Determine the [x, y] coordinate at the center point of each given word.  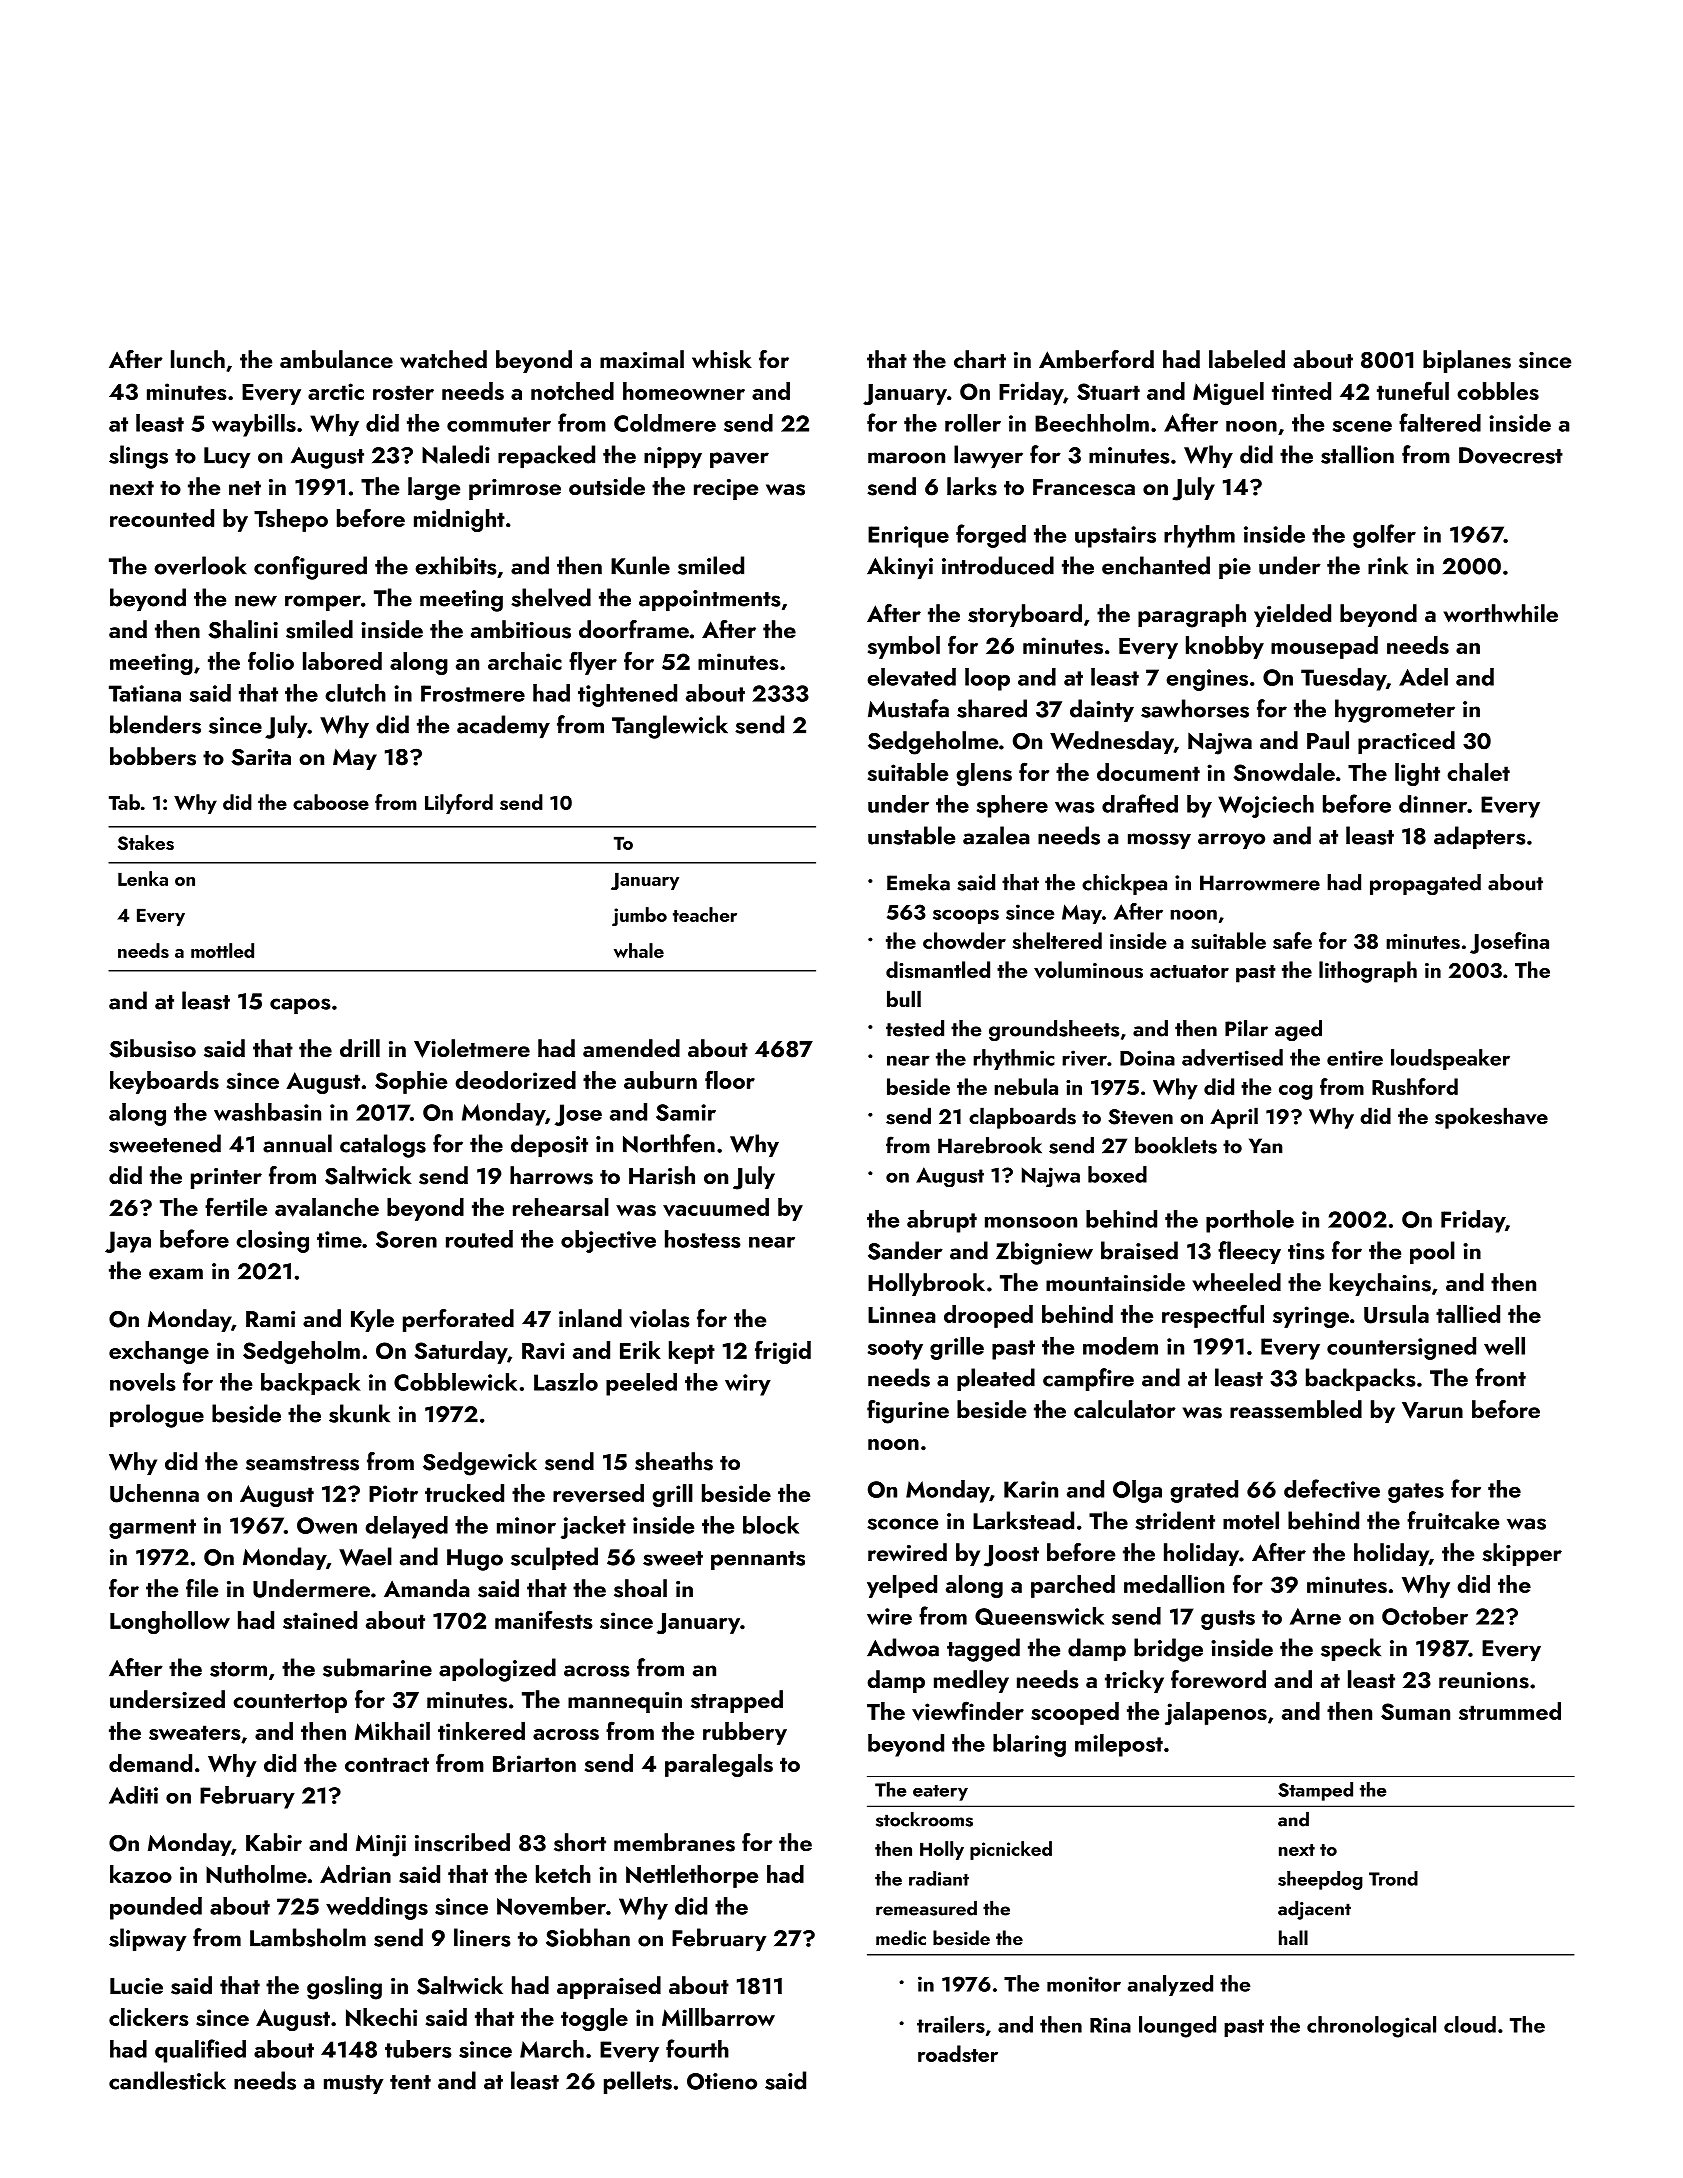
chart [980, 359]
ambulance [336, 359]
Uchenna [154, 1493]
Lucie [136, 1986]
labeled [1247, 359]
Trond [1393, 1878]
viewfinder [968, 1711]
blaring [1029, 1745]
